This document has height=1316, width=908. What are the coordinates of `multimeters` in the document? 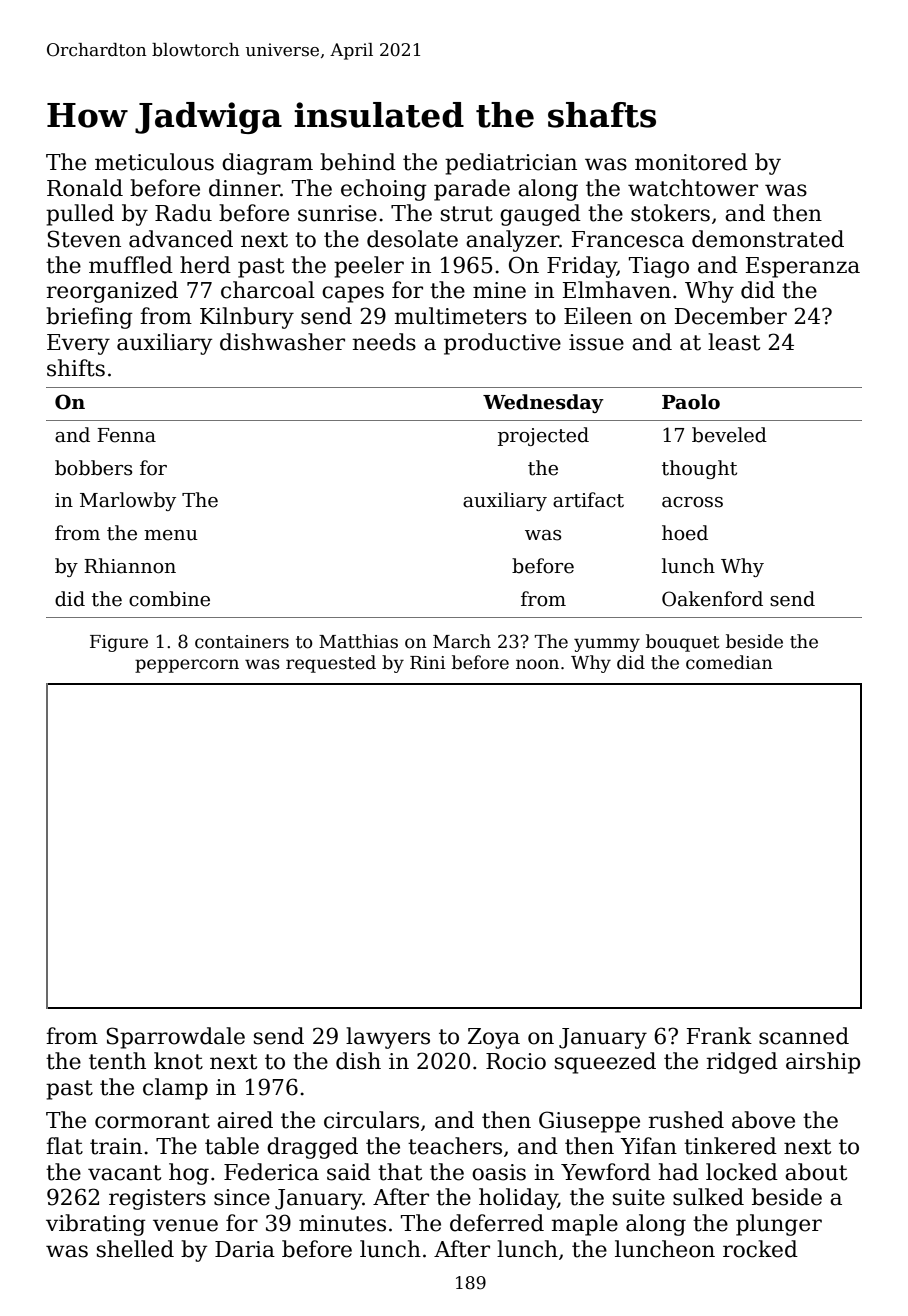 It's located at (461, 316).
